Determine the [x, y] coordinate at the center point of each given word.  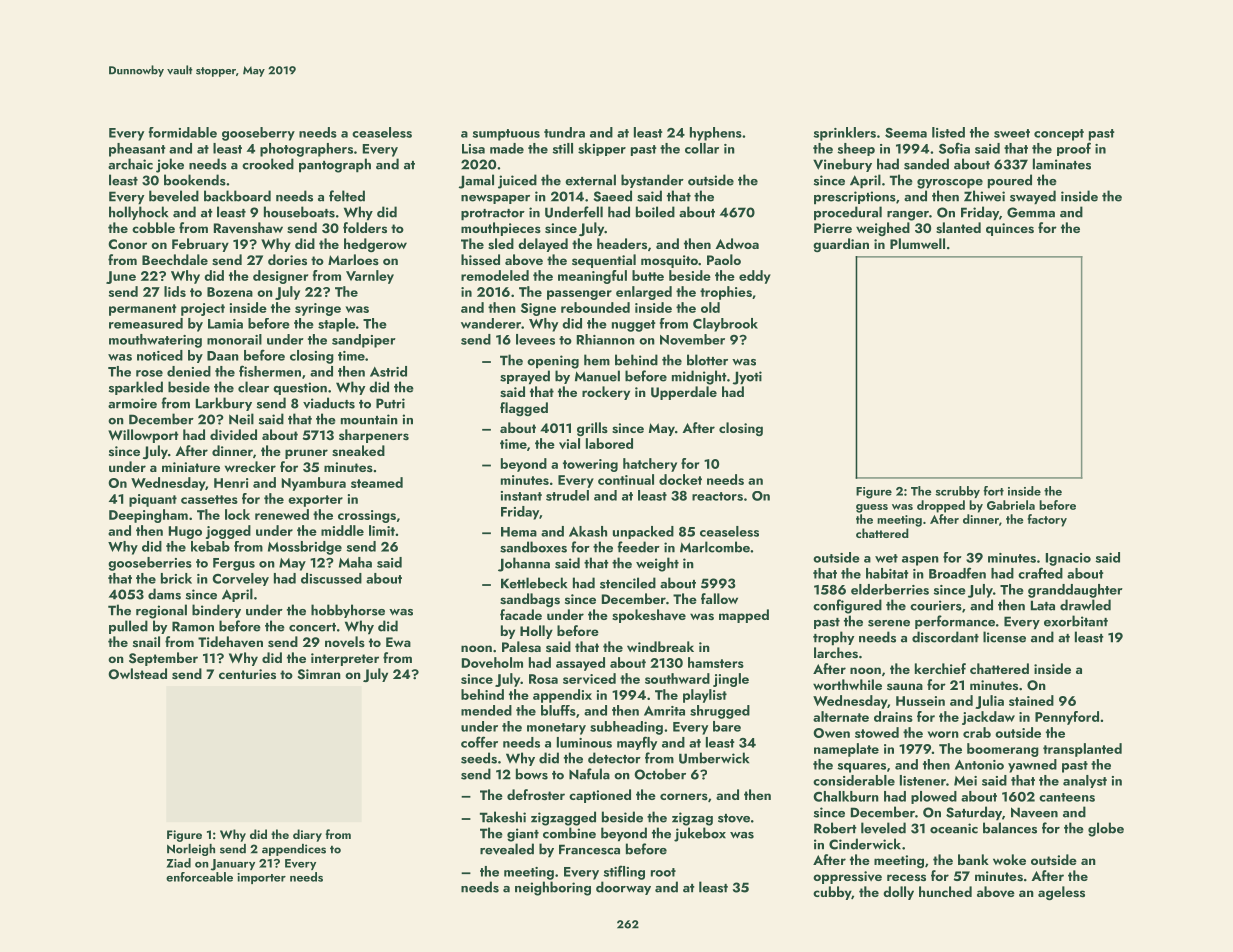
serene [889, 623]
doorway [623, 888]
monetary [556, 729]
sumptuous [506, 135]
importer [261, 878]
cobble [153, 227]
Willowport [143, 436]
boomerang [1003, 750]
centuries [247, 674]
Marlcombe [715, 547]
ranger [908, 216]
